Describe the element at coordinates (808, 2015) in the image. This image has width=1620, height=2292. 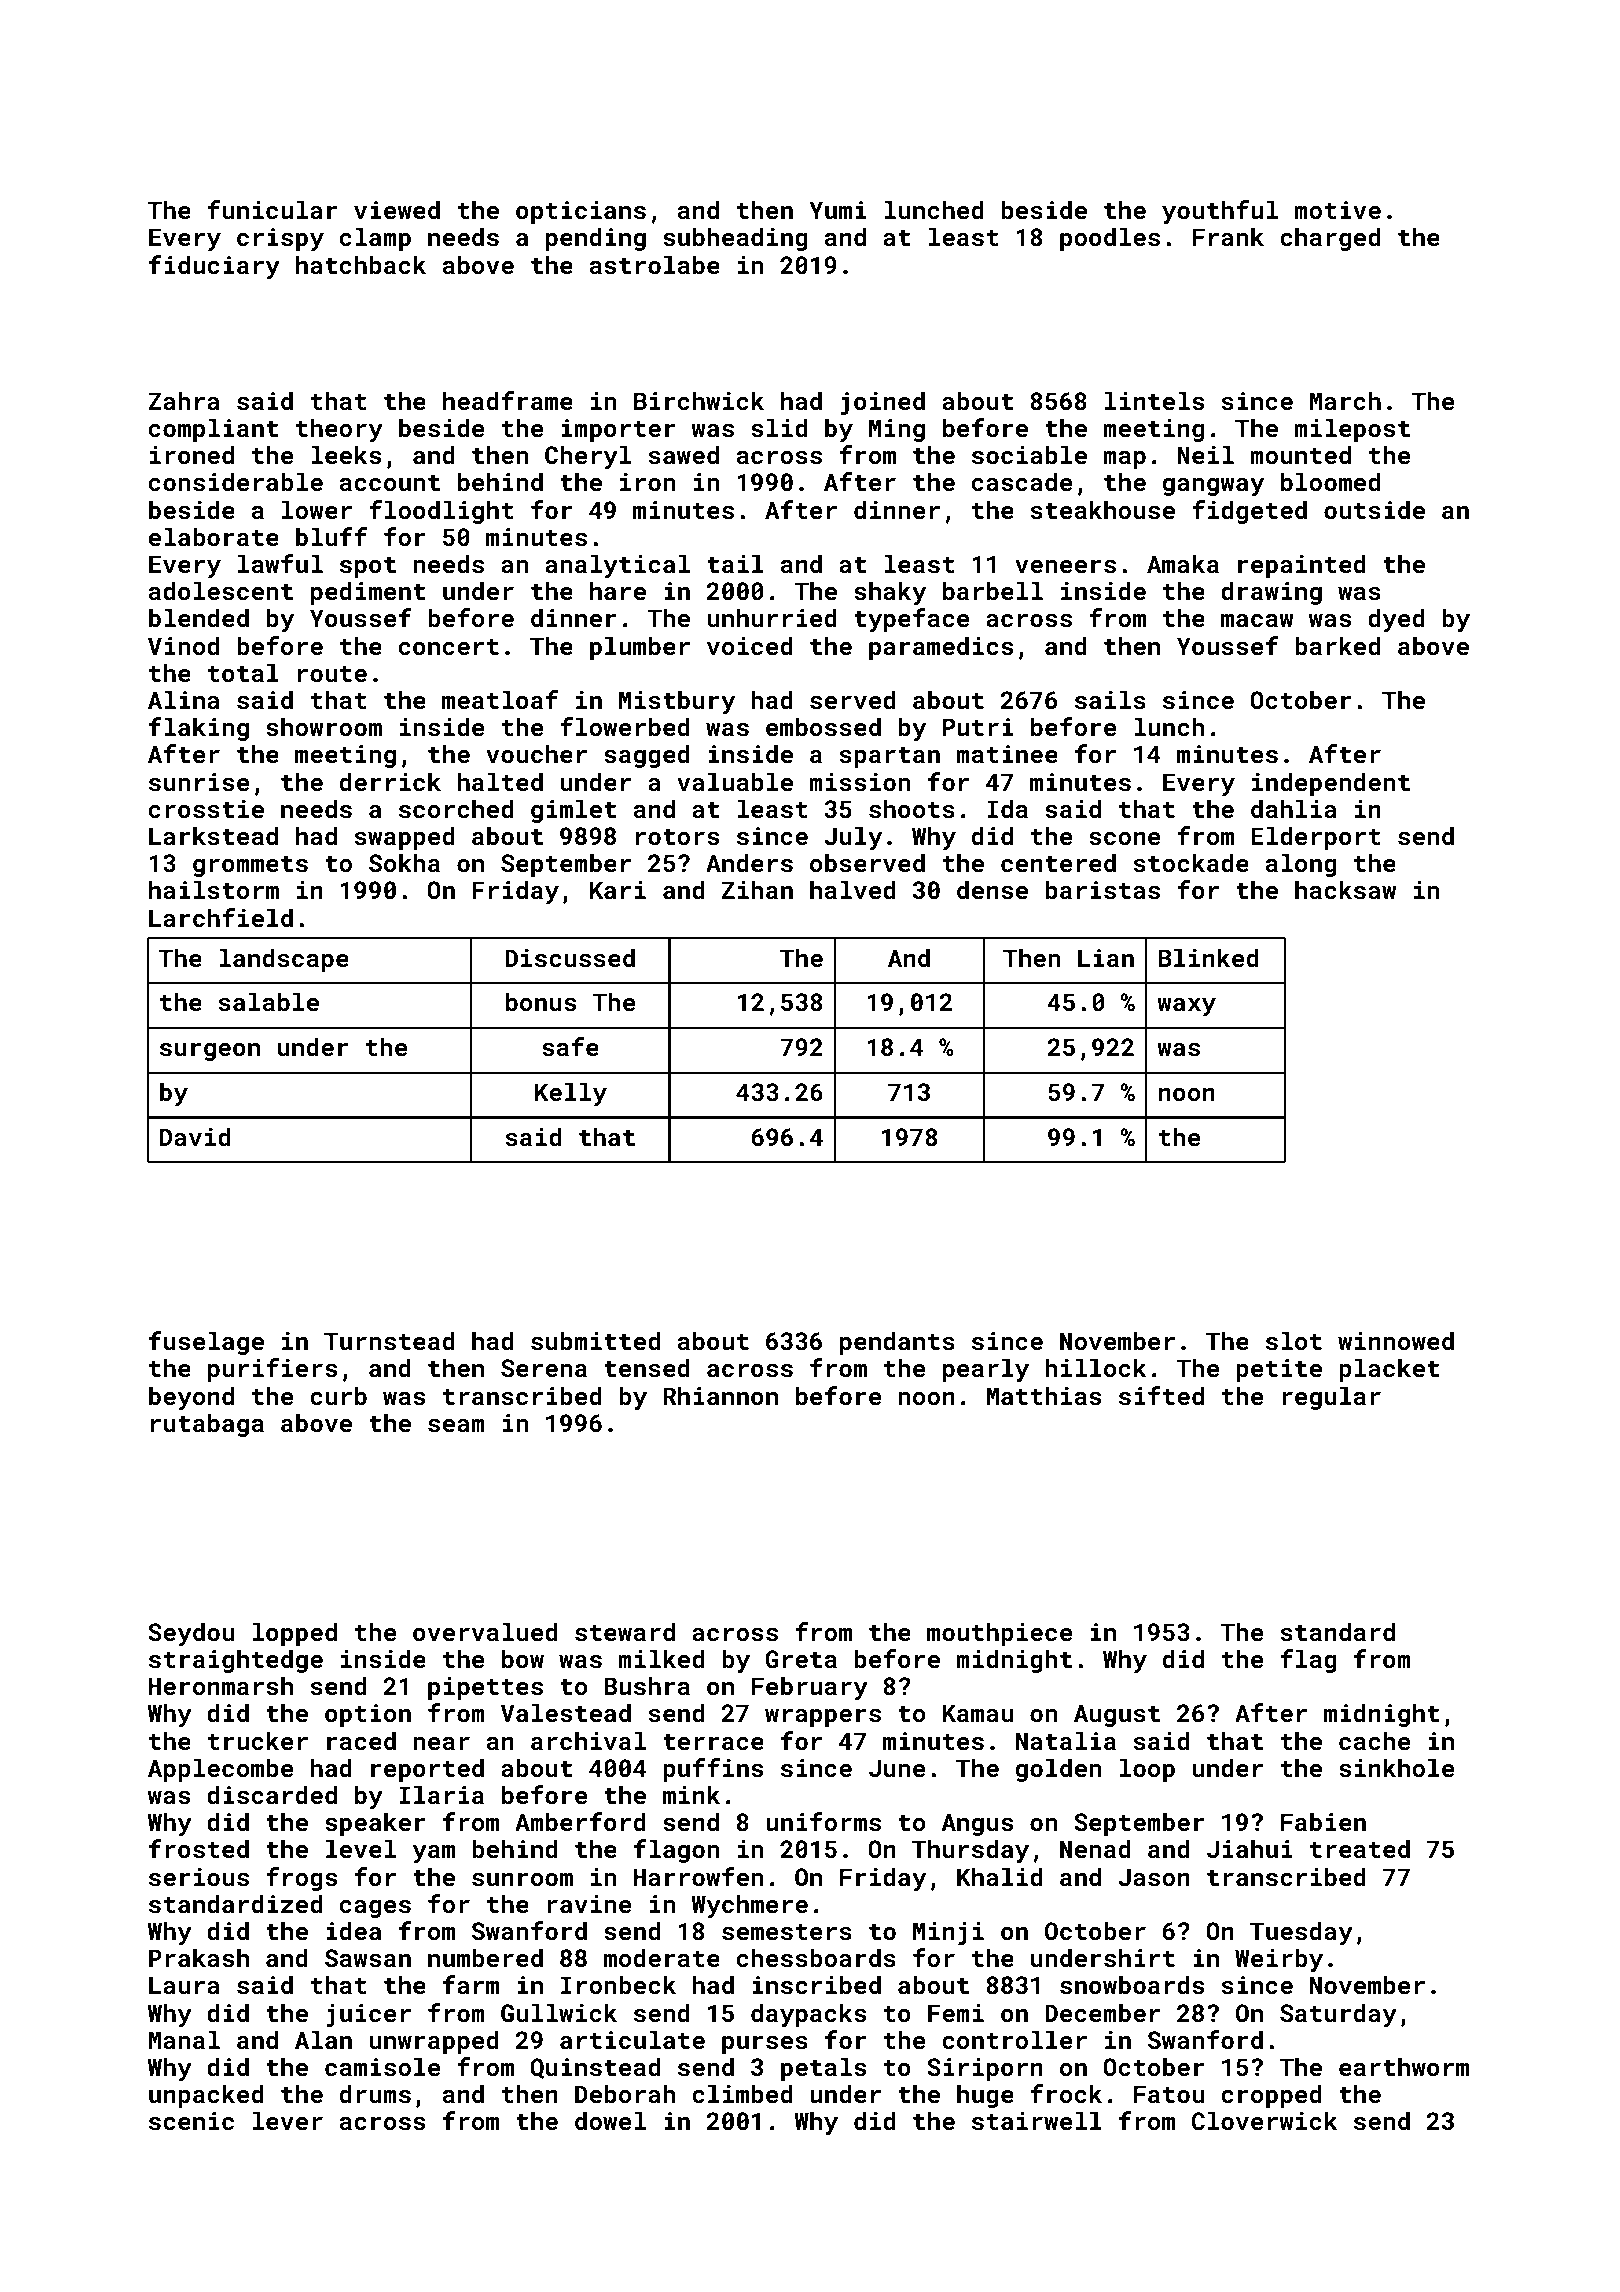
I see `daypacks` at that location.
